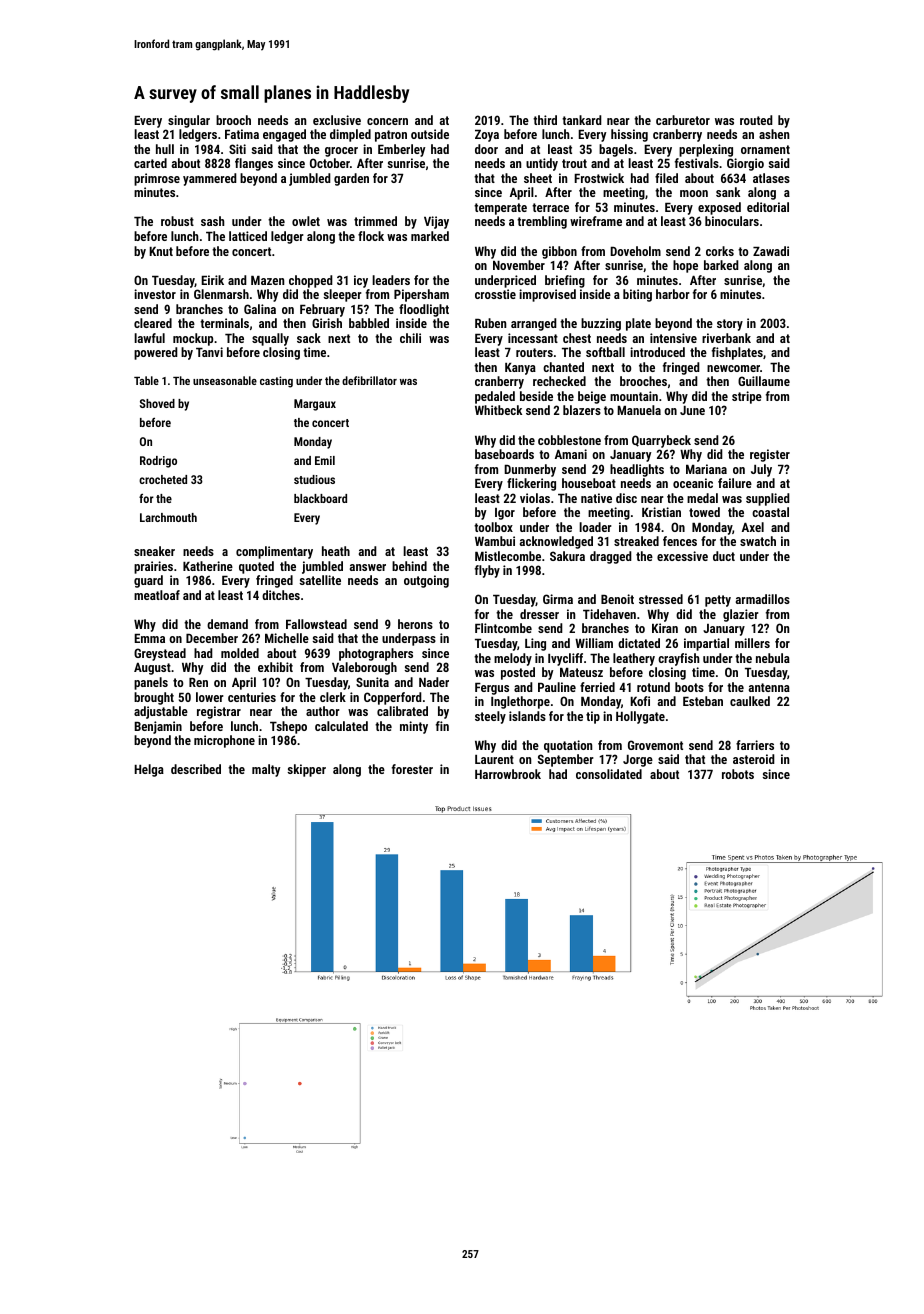 The image size is (924, 1314). What do you see at coordinates (530, 470) in the page?
I see `Dunmerby` at bounding box center [530, 470].
